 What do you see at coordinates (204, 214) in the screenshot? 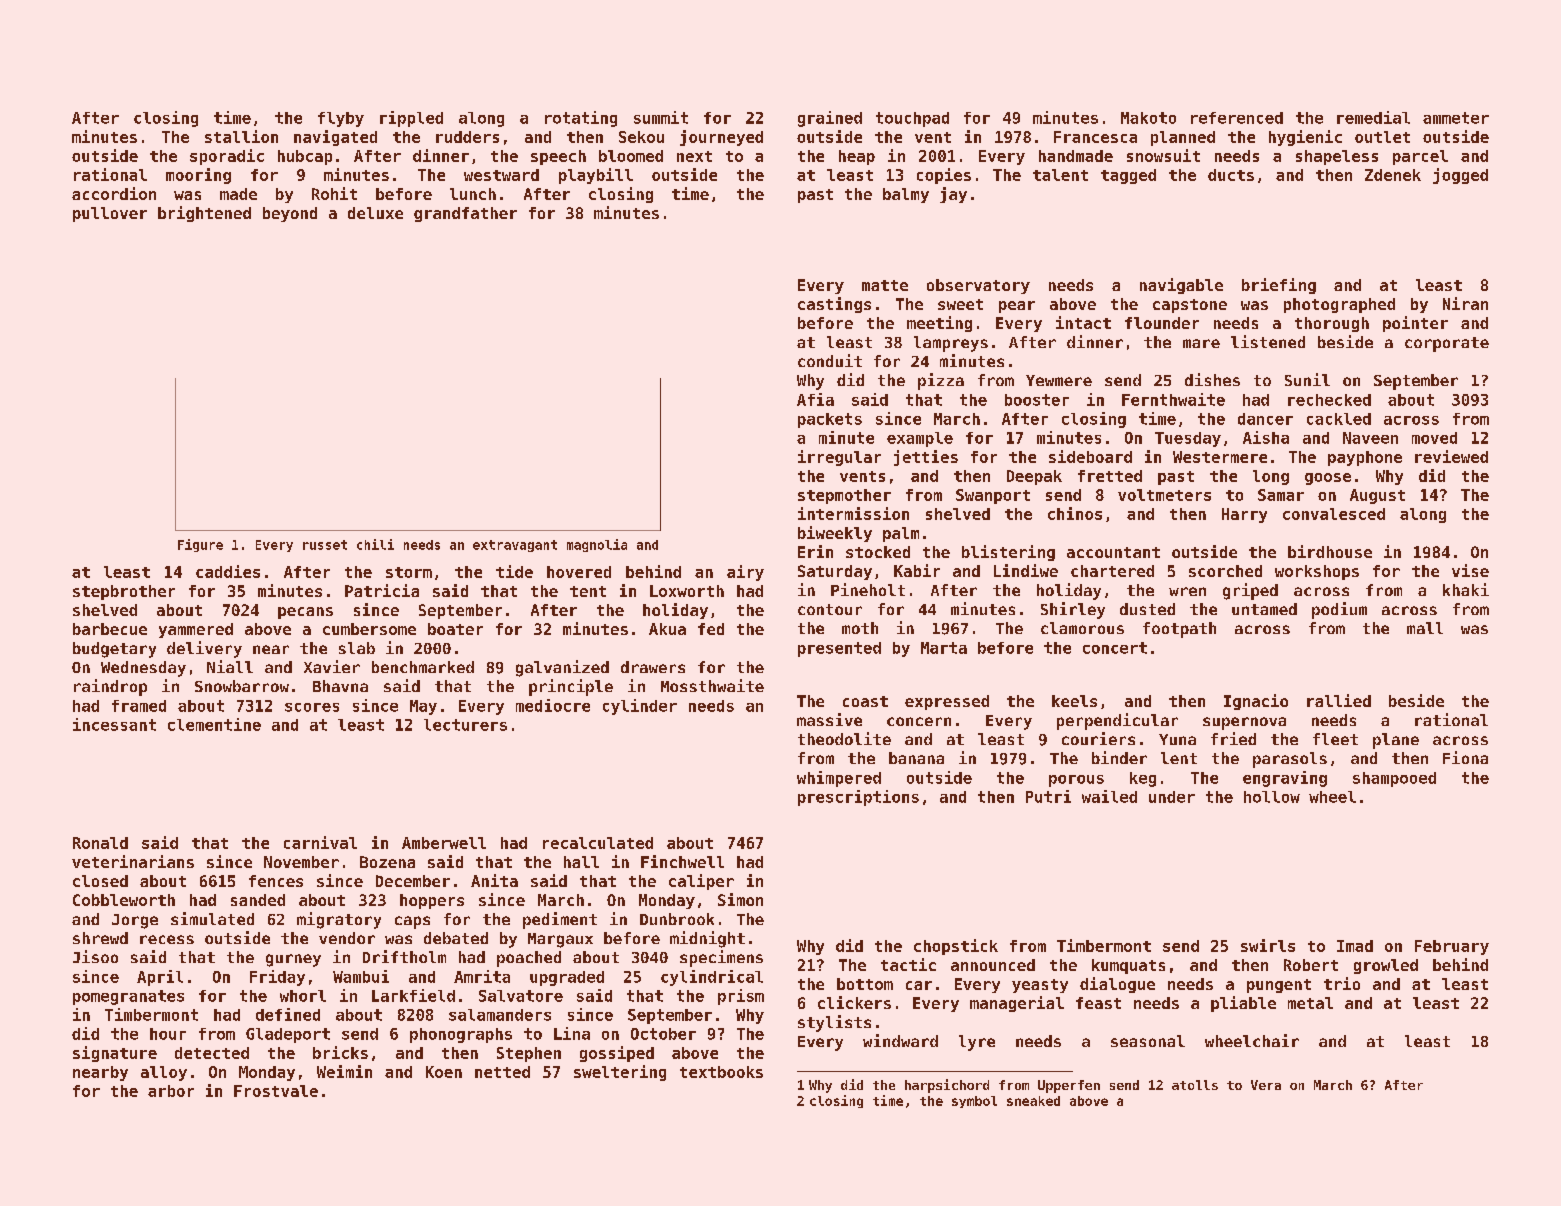
I see `brightened` at bounding box center [204, 214].
